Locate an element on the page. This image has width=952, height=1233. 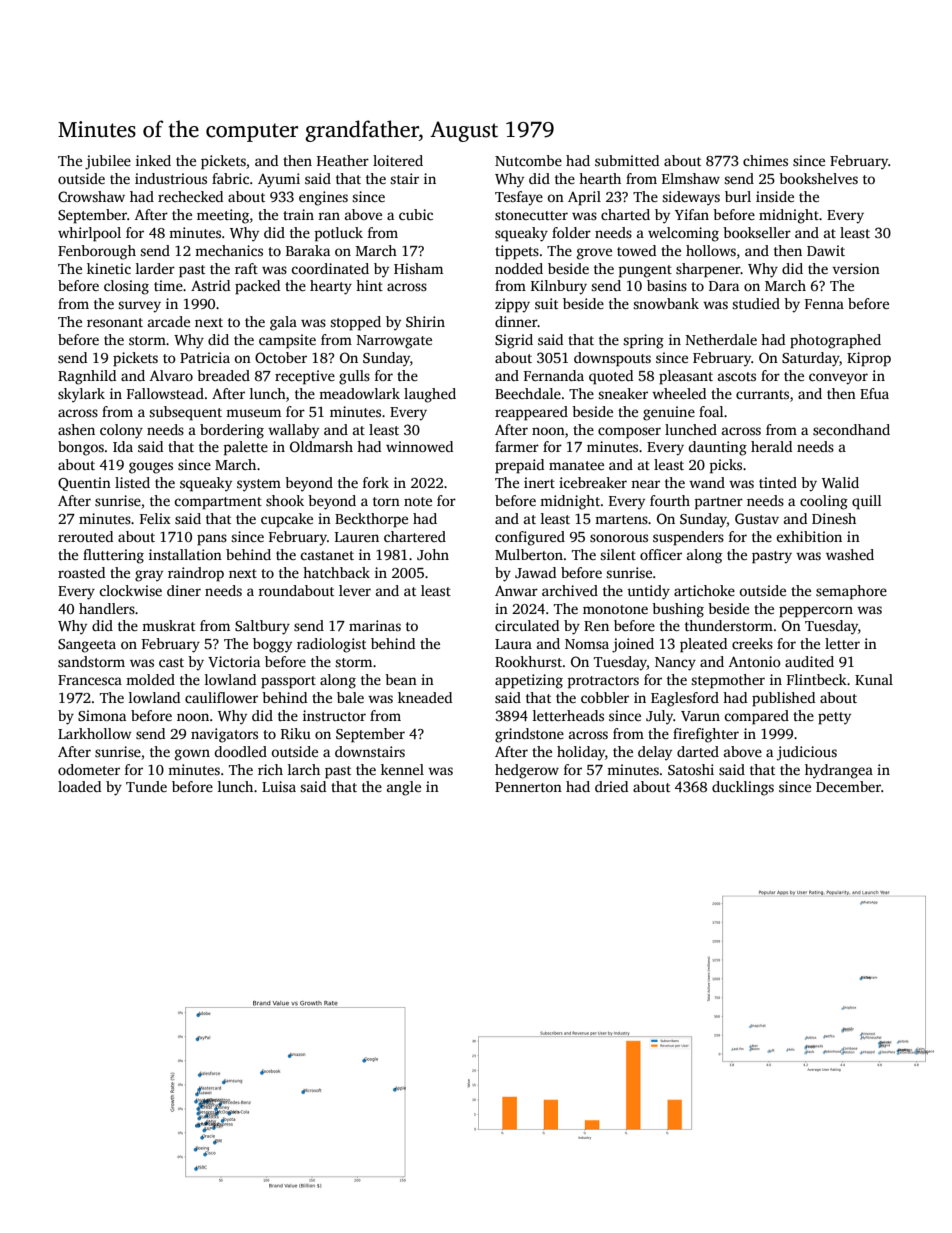
Patricia is located at coordinates (205, 357).
